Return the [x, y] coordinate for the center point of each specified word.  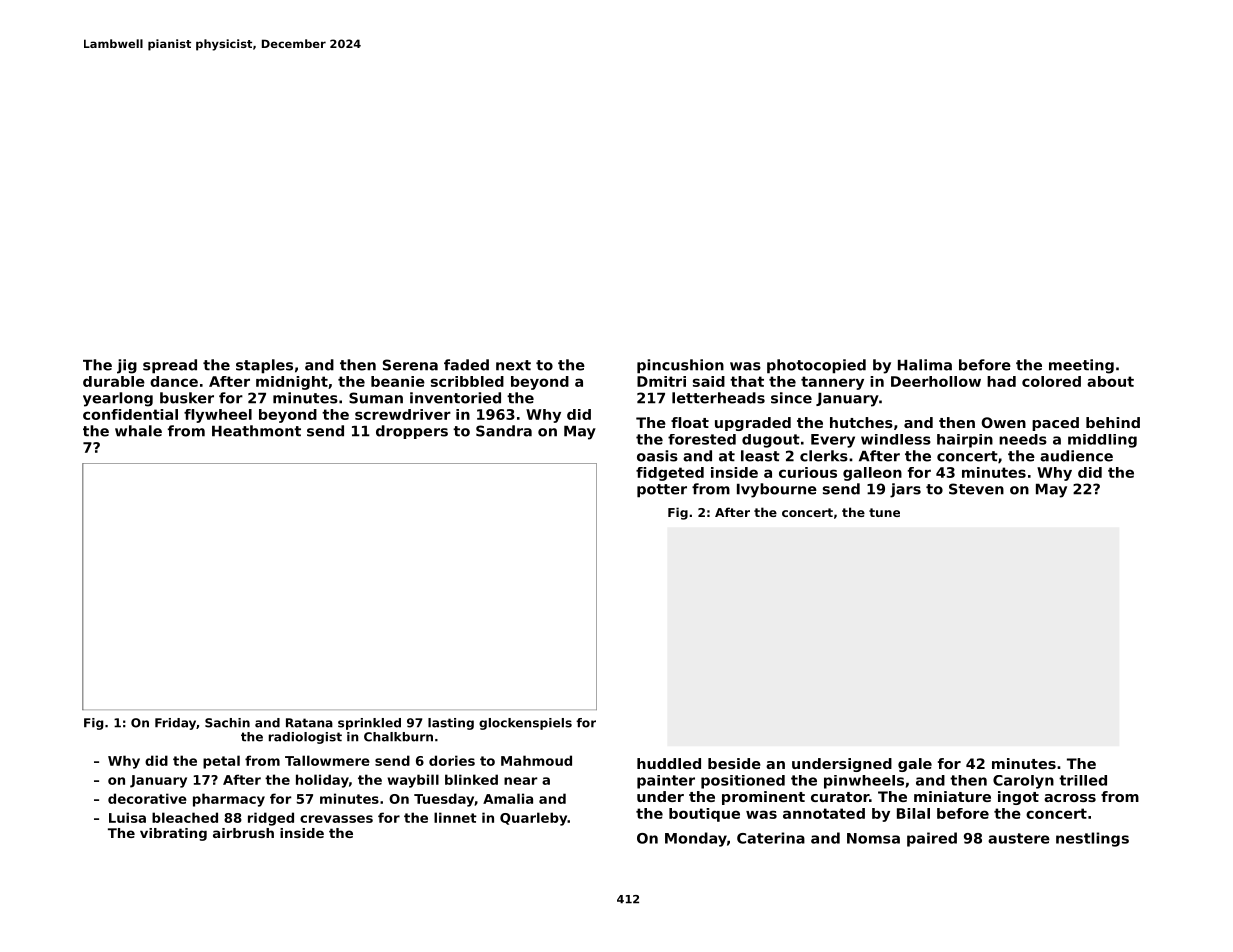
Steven [976, 489]
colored [1051, 381]
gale [915, 765]
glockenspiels [525, 724]
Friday [175, 724]
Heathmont [256, 431]
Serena [410, 365]
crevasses [336, 819]
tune [884, 512]
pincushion [680, 366]
